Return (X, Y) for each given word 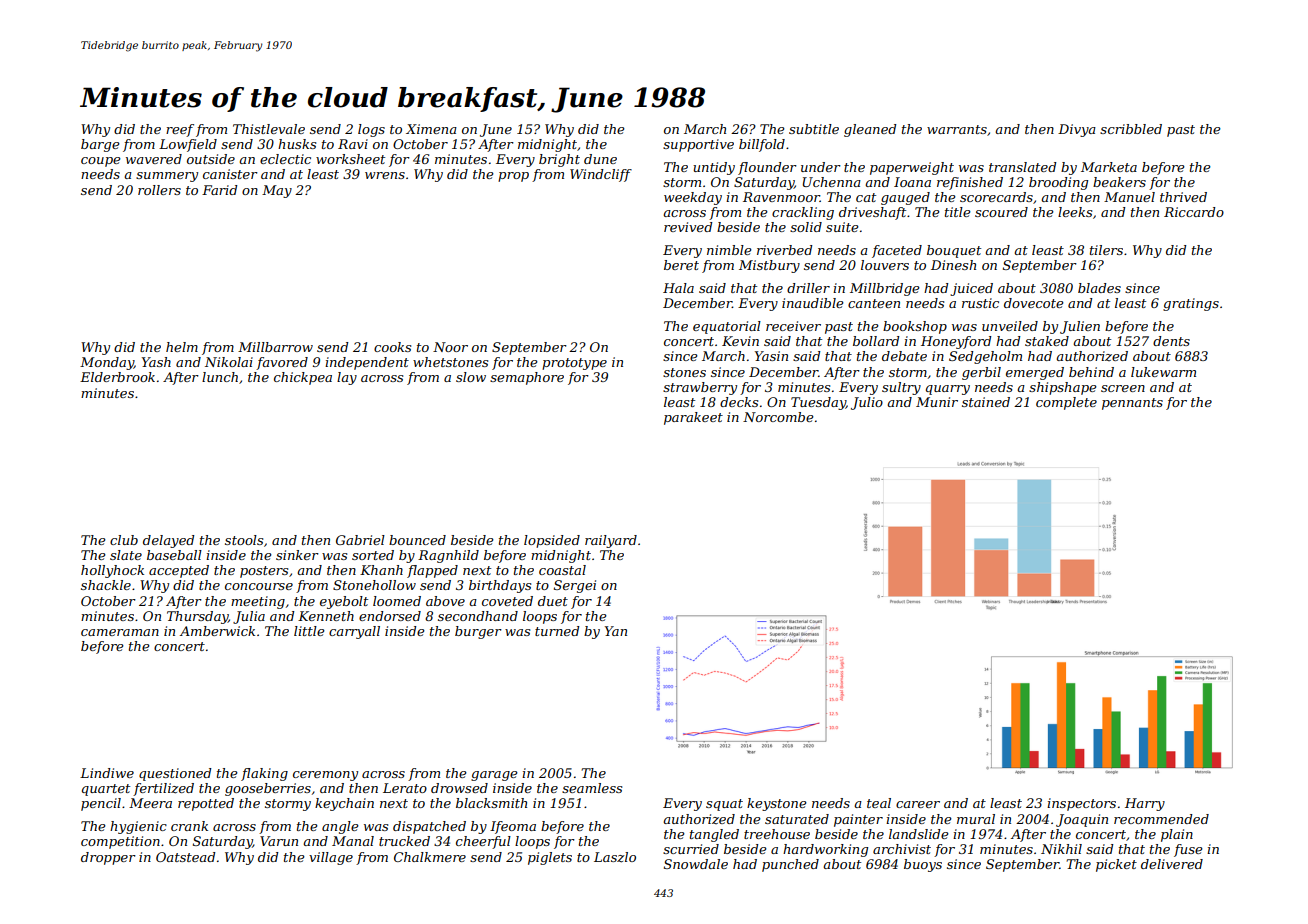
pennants (1132, 404)
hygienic (138, 827)
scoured (1001, 212)
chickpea (303, 378)
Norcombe (778, 417)
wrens (385, 175)
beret (681, 265)
